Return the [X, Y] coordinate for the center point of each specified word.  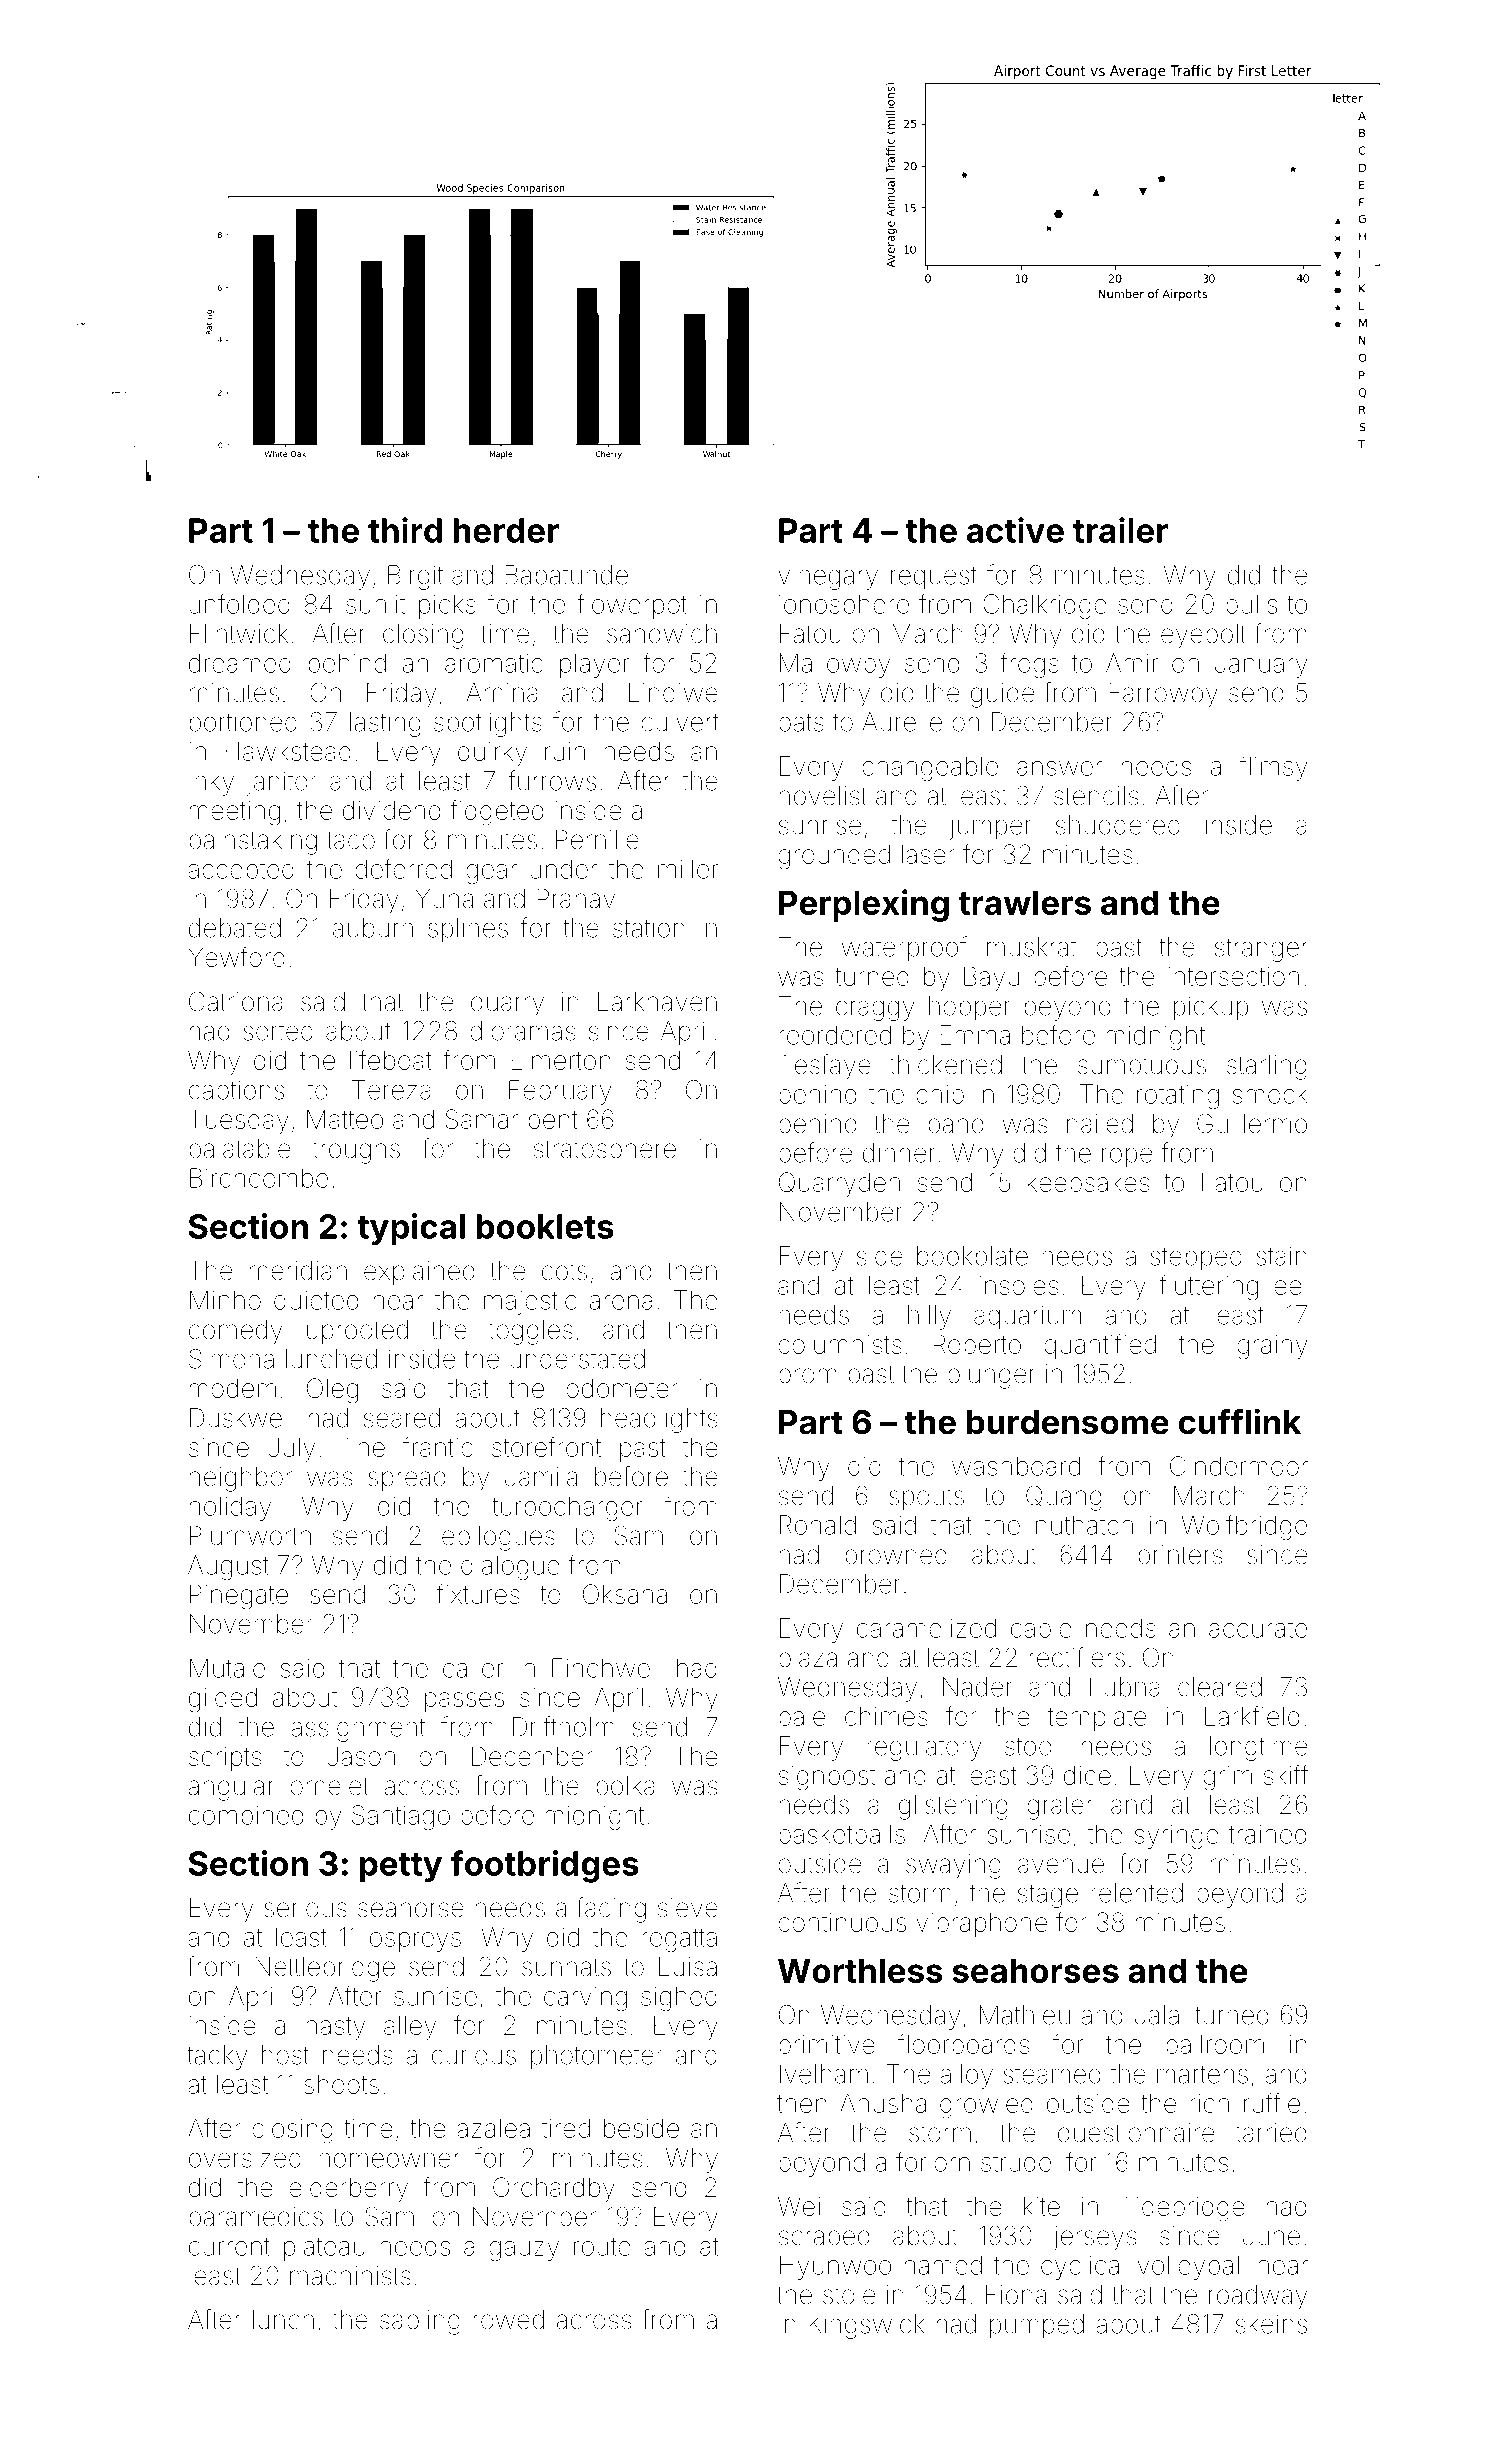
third [405, 530]
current [229, 2247]
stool [1030, 1746]
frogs [1030, 665]
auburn [373, 928]
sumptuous [1142, 1067]
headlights [659, 1420]
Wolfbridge [1244, 1527]
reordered [835, 1035]
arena [621, 1302]
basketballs [842, 1834]
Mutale [227, 1668]
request [934, 578]
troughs [356, 1151]
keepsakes [1088, 1185]
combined [246, 1815]
